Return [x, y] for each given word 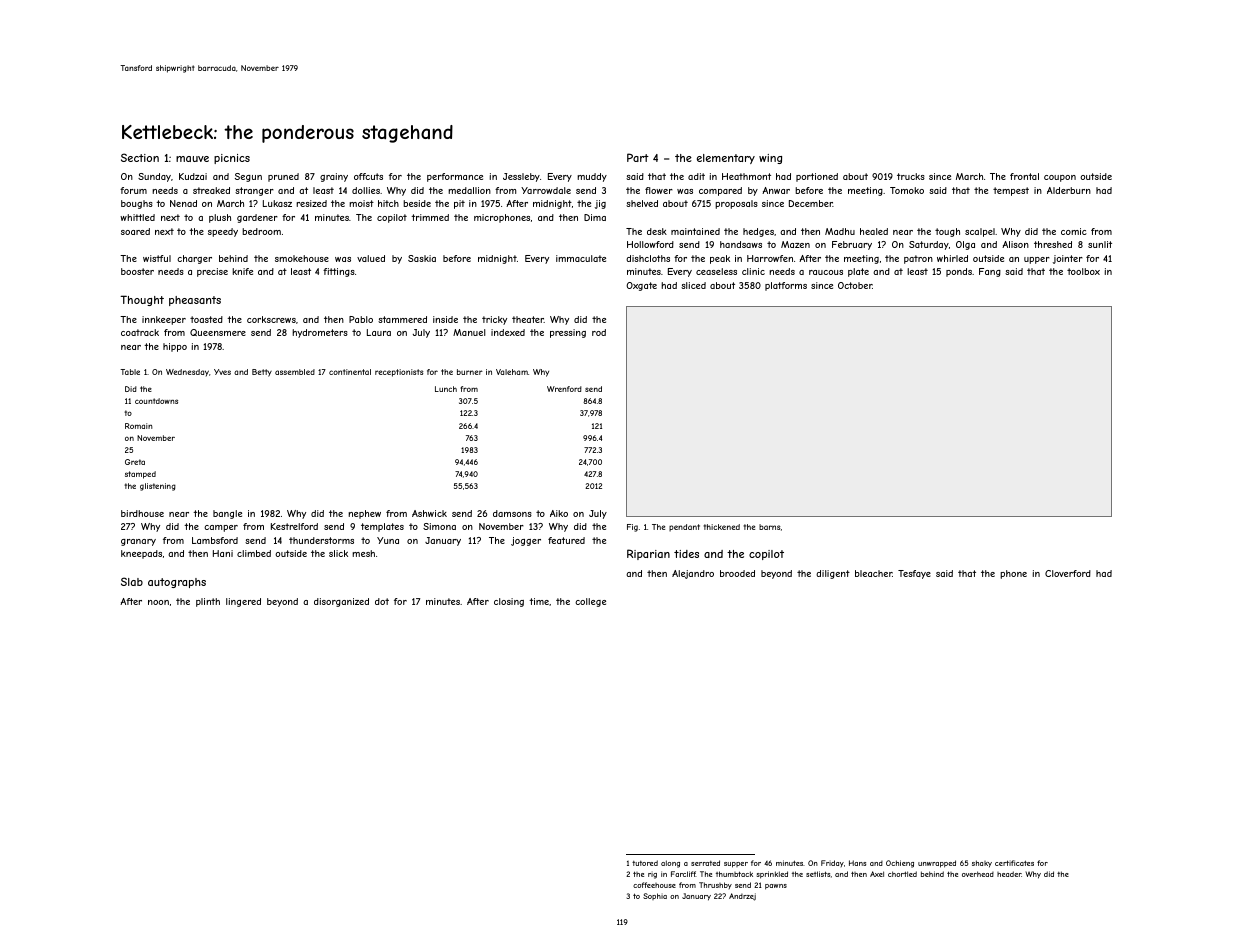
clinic [753, 271]
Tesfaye [914, 574]
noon [158, 602]
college [590, 602]
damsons [512, 513]
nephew [364, 514]
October [855, 285]
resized [311, 203]
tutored [645, 863]
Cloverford [1068, 573]
